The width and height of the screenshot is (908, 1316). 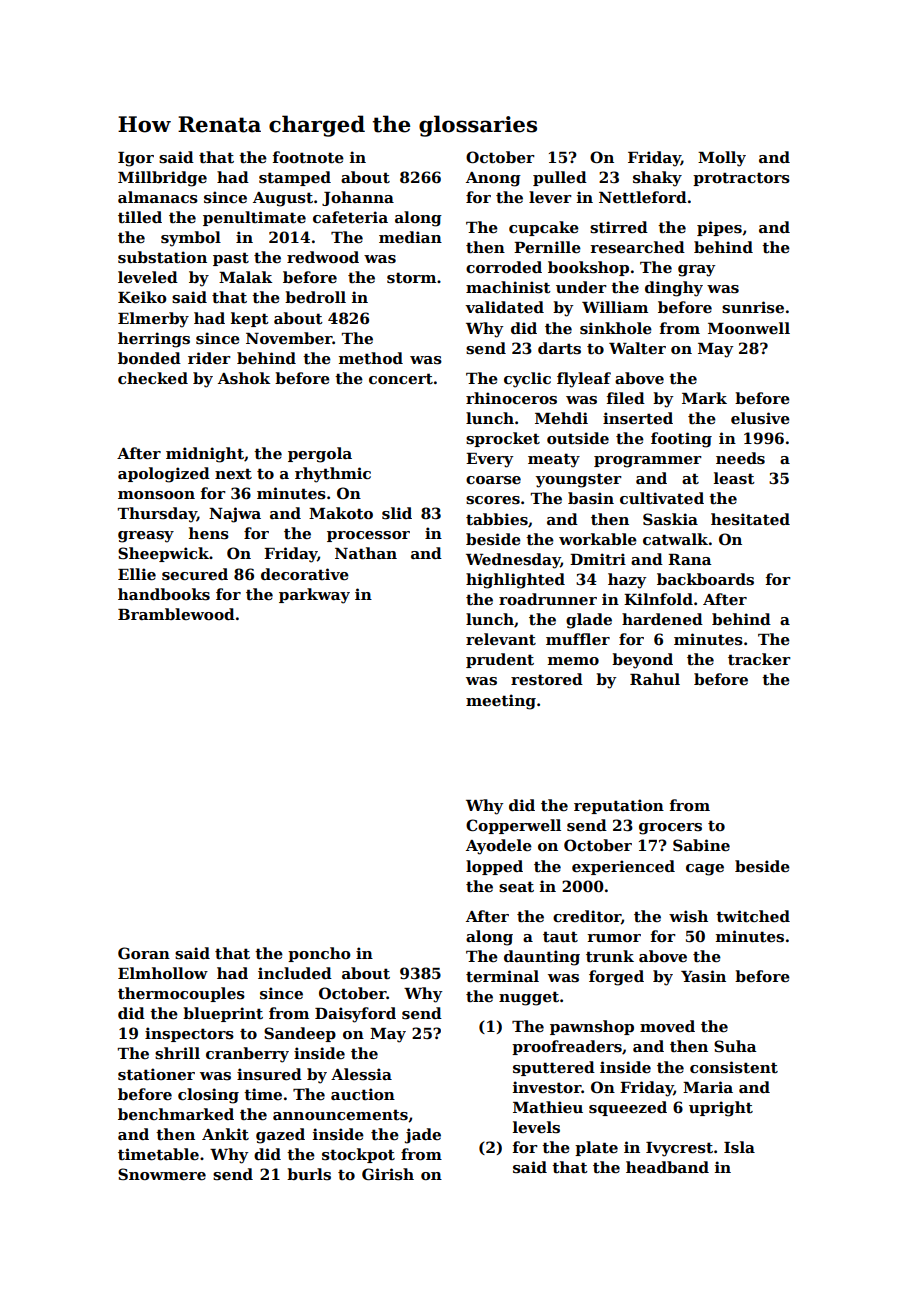 What do you see at coordinates (162, 1174) in the screenshot?
I see `Snowmere` at bounding box center [162, 1174].
